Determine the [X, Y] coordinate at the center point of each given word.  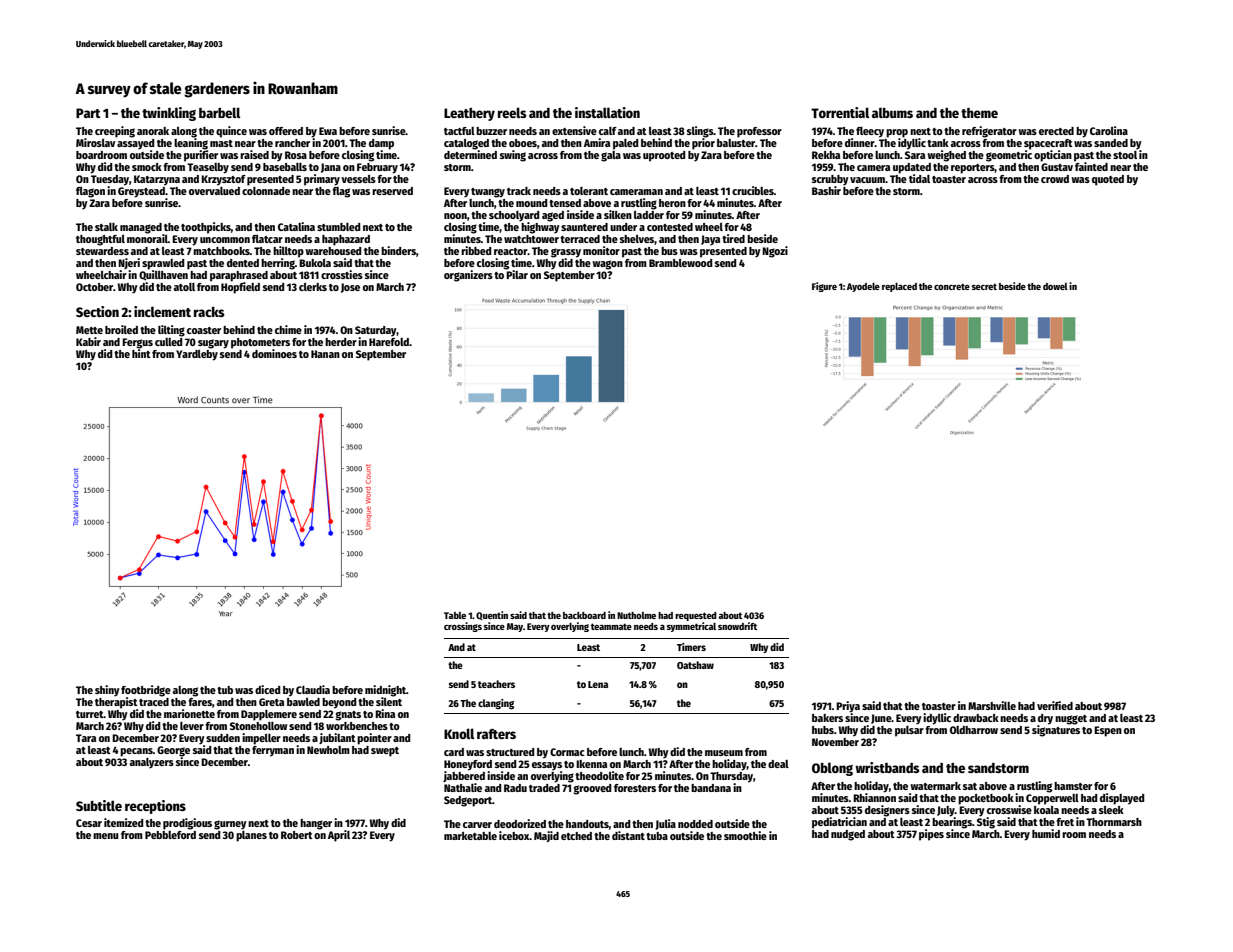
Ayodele [863, 287]
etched [576, 836]
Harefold [389, 342]
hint [141, 353]
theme [979, 113]
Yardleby [197, 355]
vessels [358, 179]
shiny [107, 691]
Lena [598, 684]
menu [106, 836]
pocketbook [986, 799]
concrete [952, 286]
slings [700, 132]
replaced [899, 287]
